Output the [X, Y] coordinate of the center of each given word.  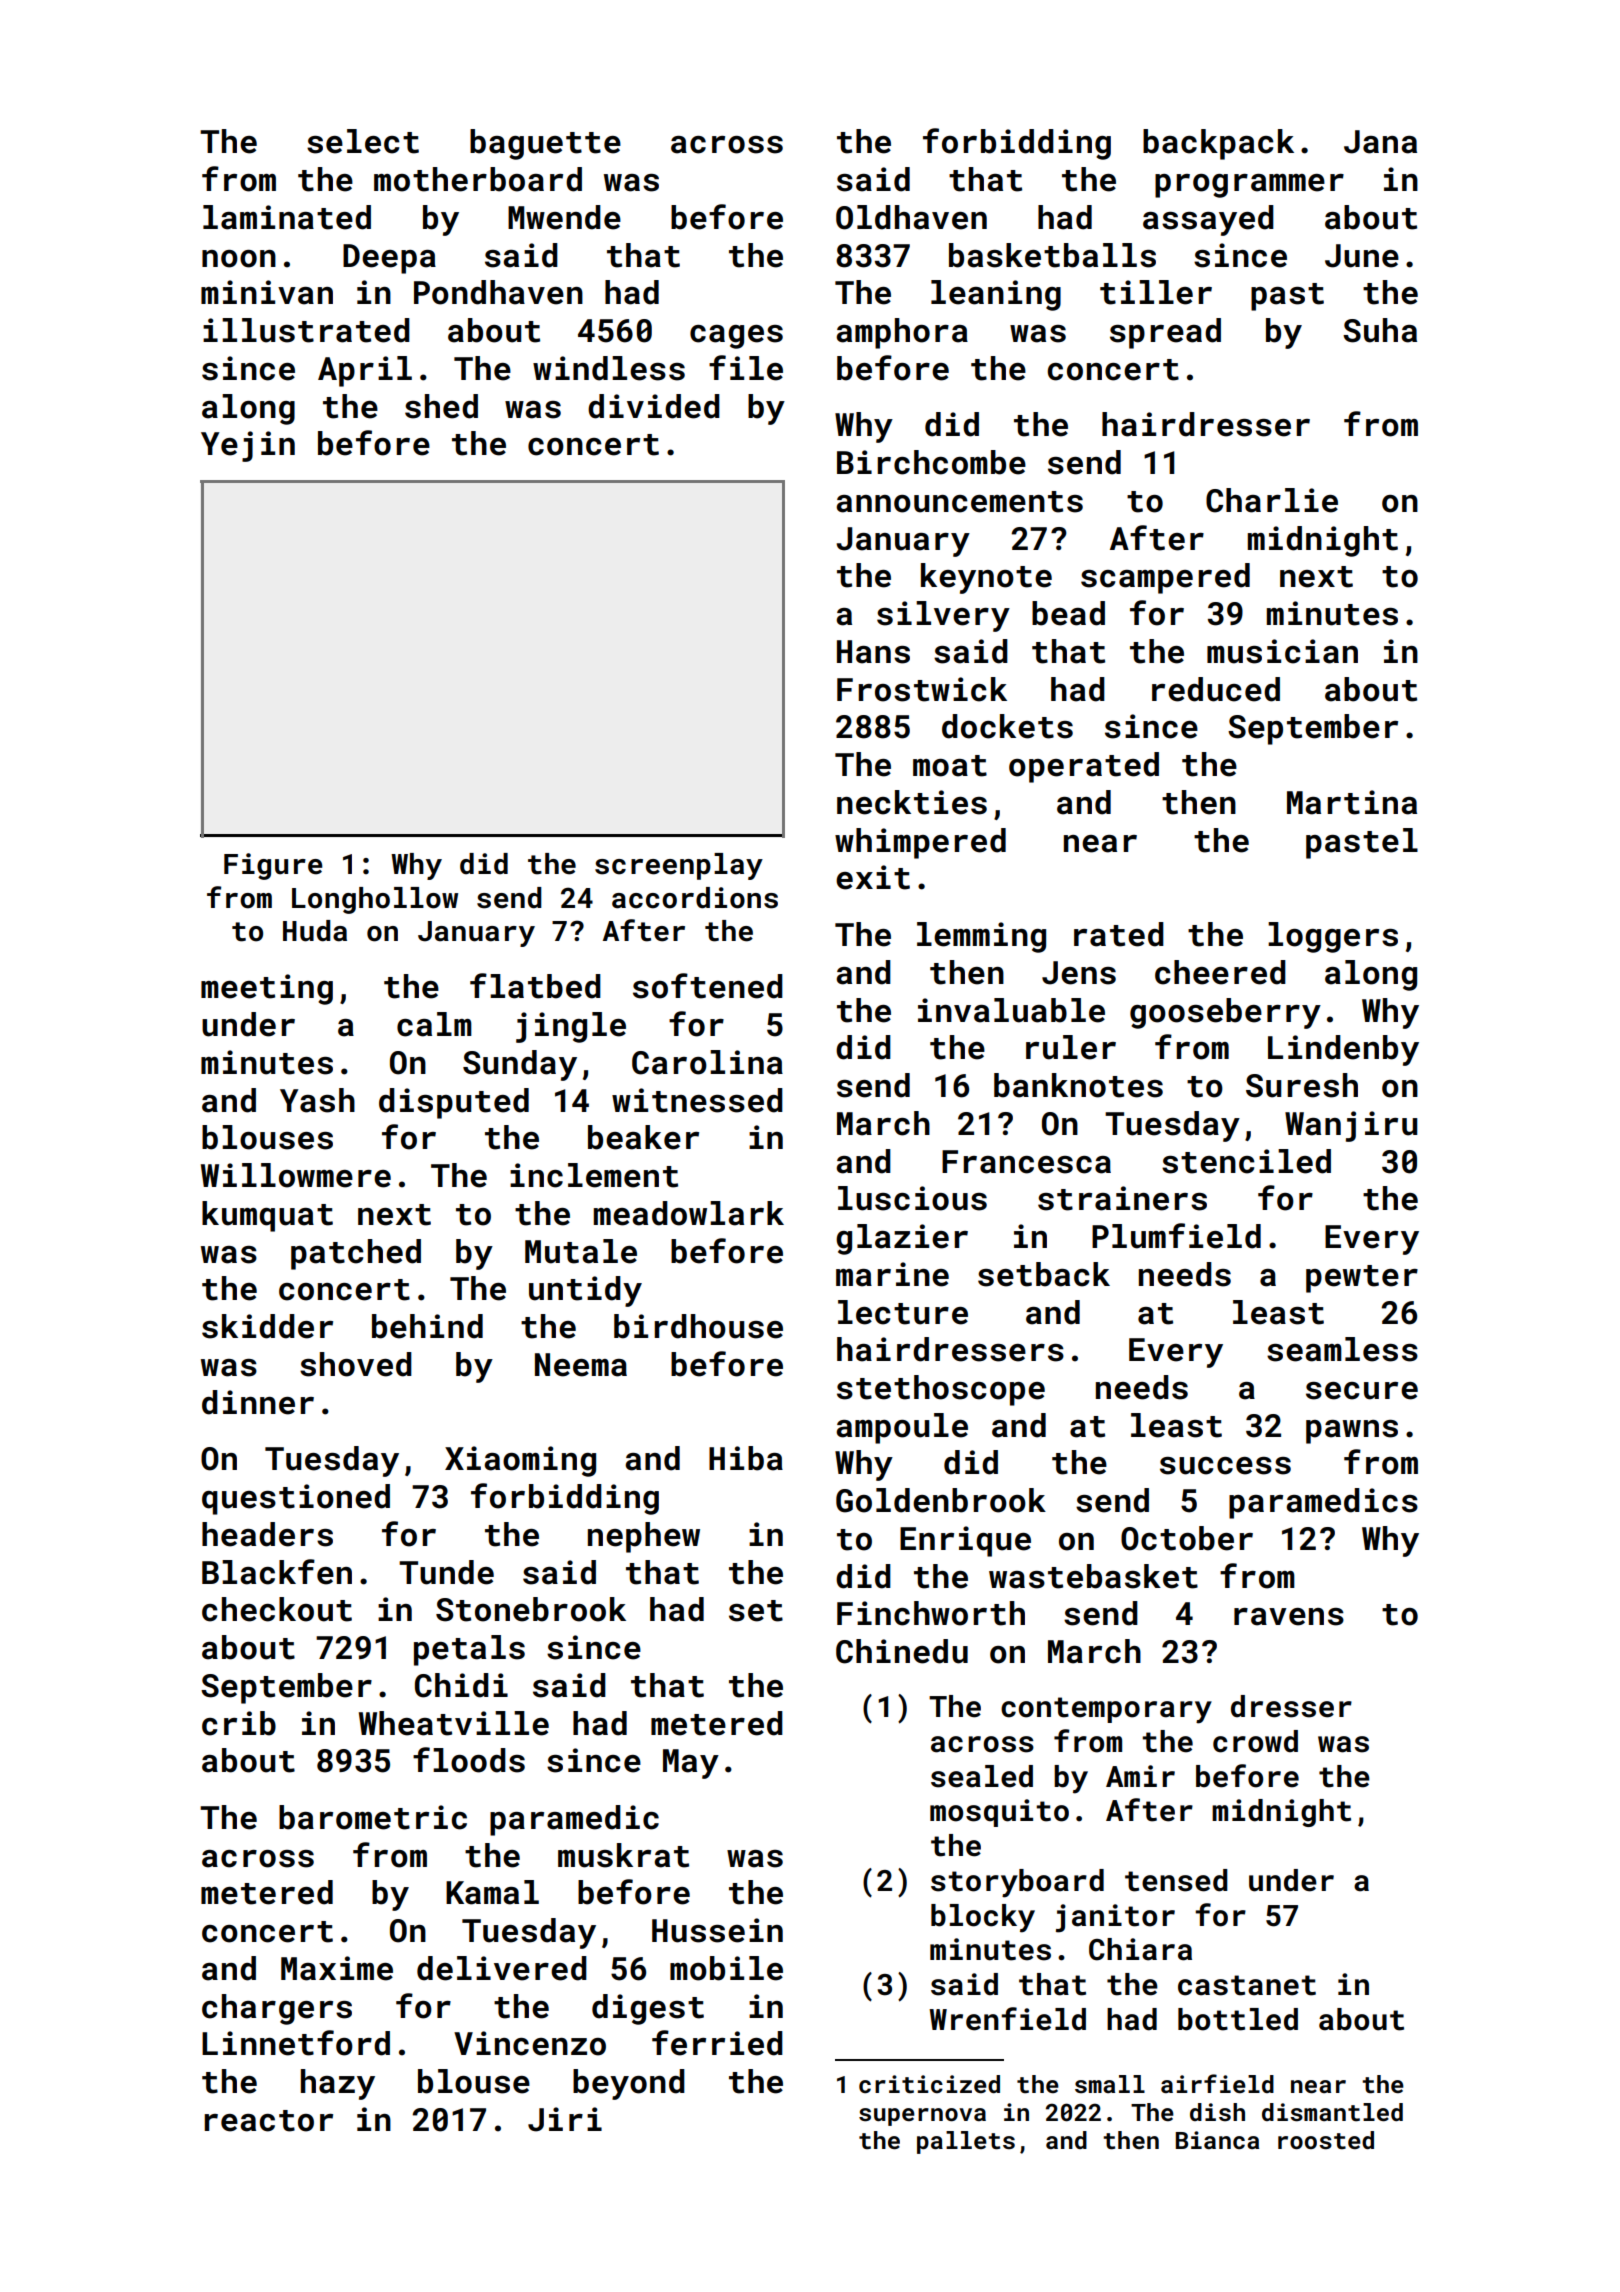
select [363, 141]
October [1187, 1538]
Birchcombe [931, 462]
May [691, 1764]
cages [736, 337]
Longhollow [375, 900]
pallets [966, 2142]
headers [267, 1534]
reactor [268, 2121]
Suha [1380, 330]
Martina [1352, 802]
